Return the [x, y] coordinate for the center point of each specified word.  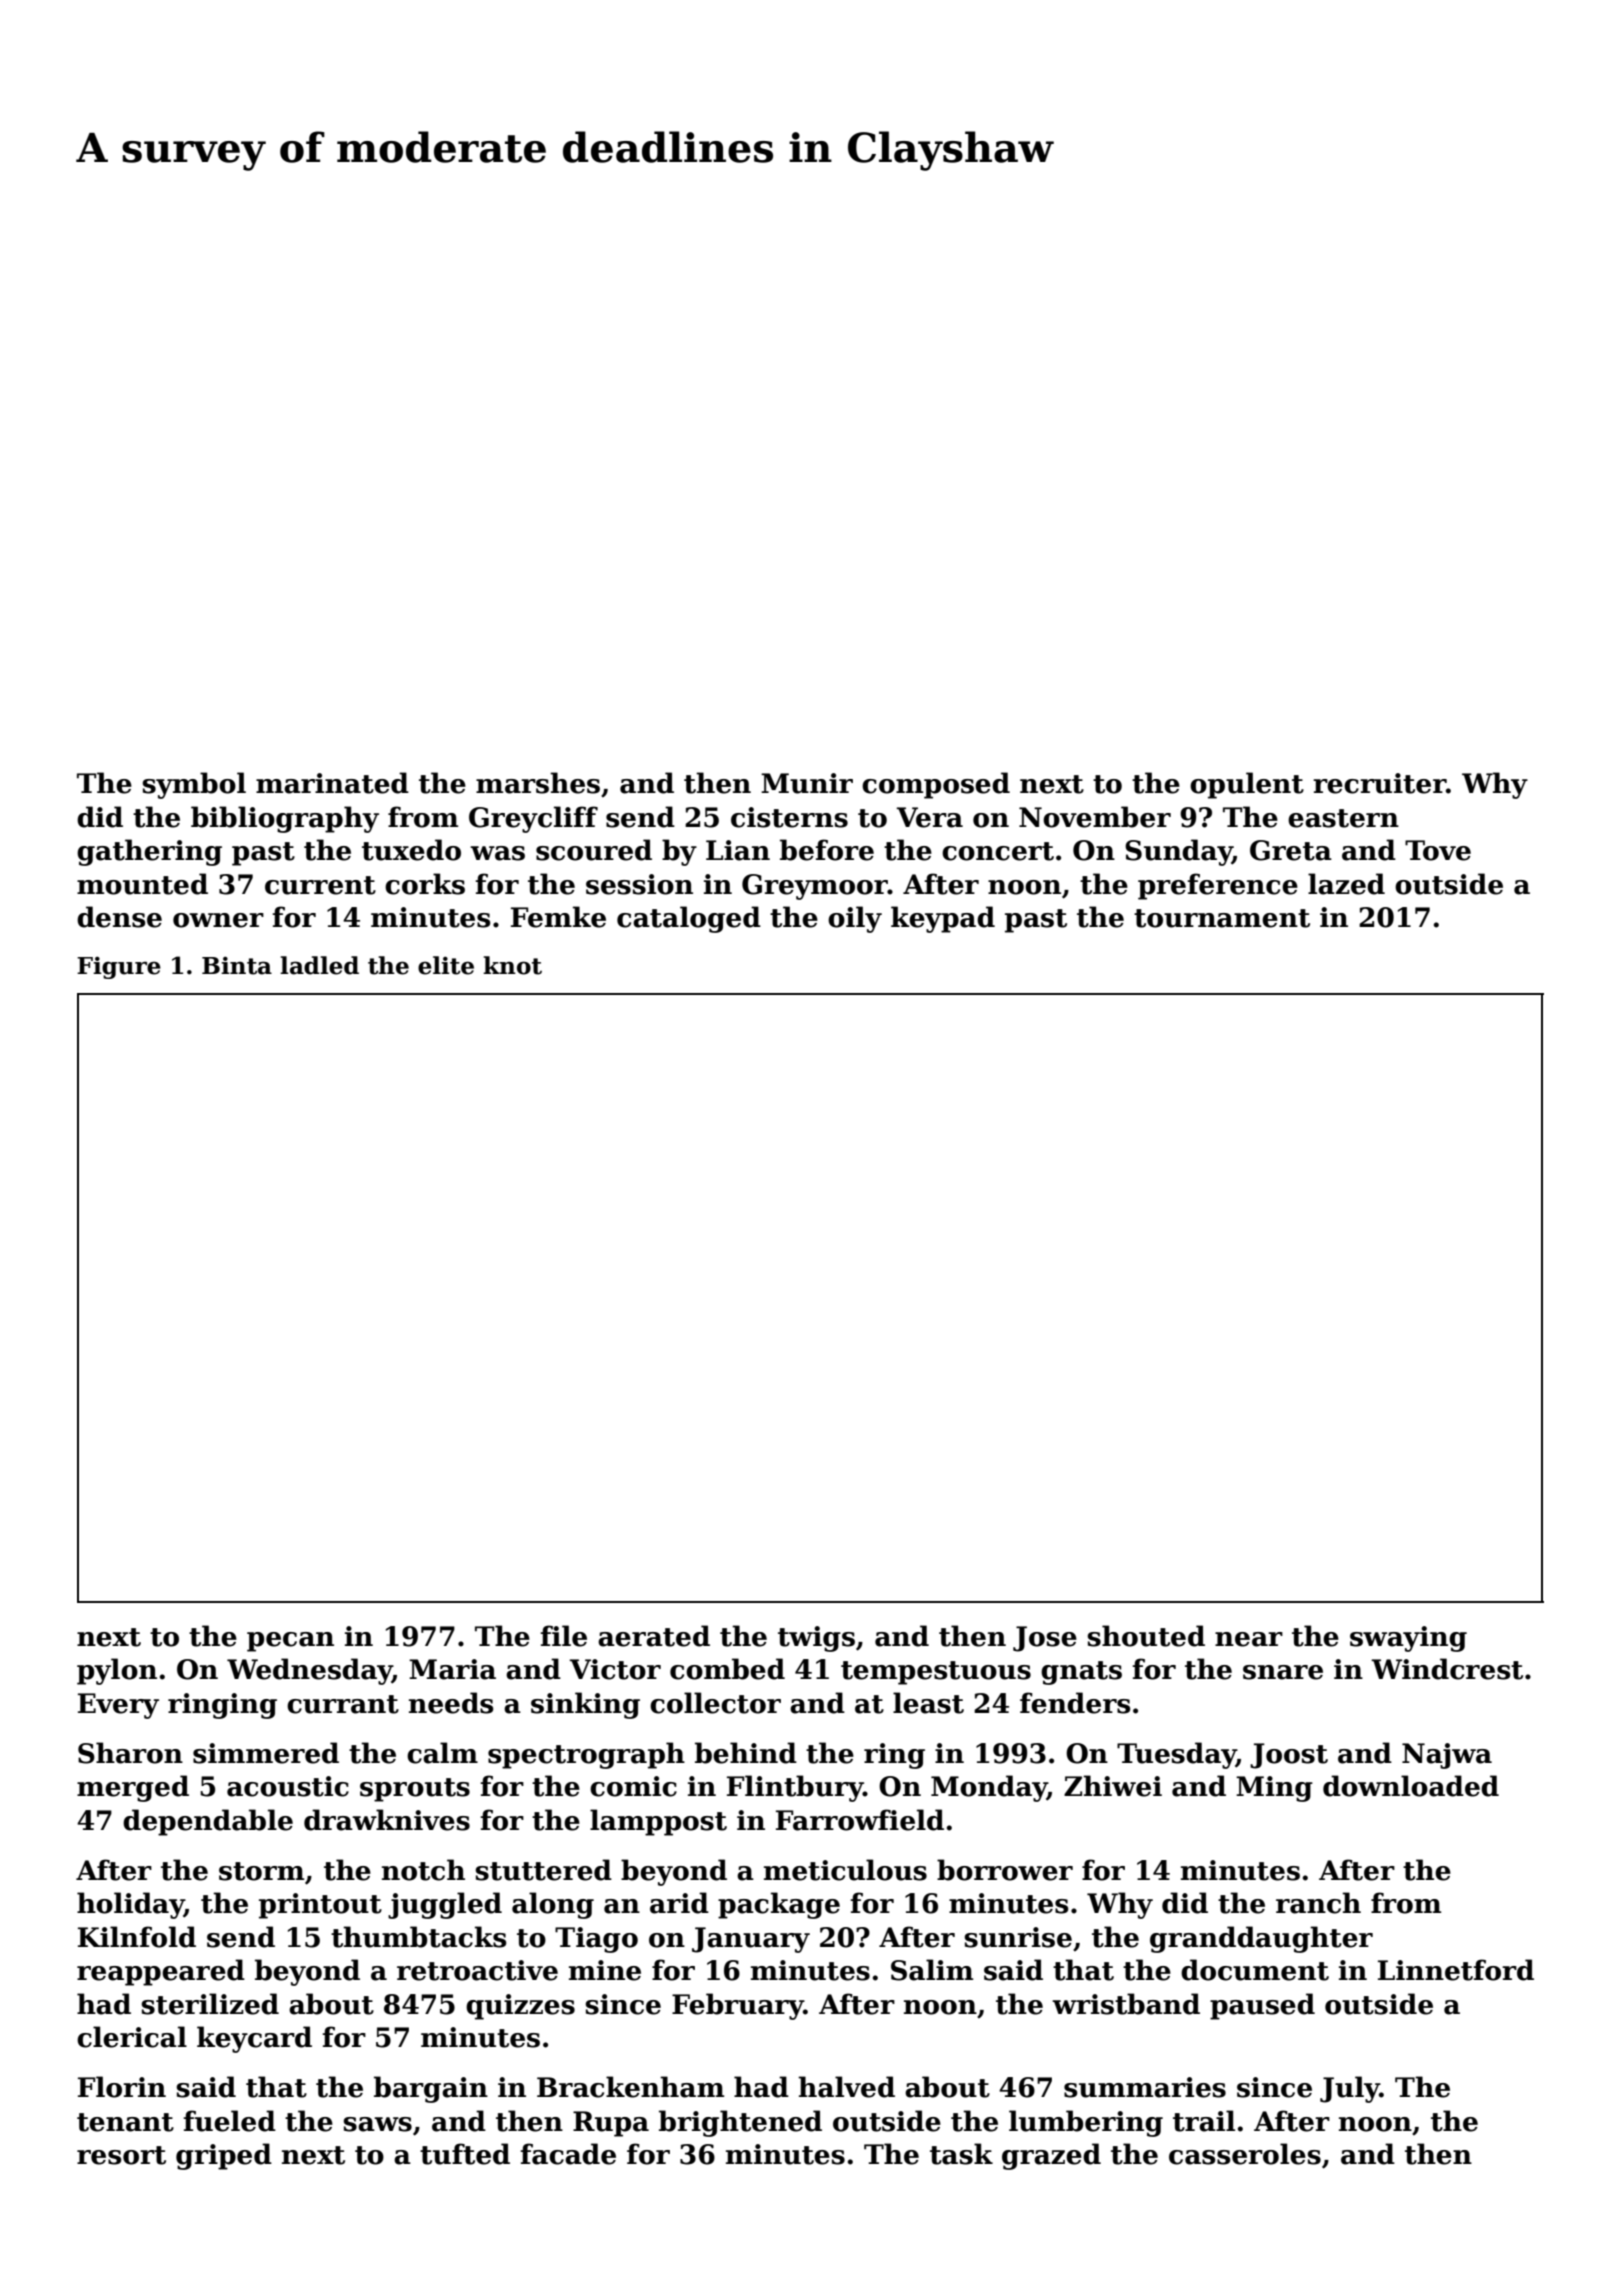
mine [605, 1970]
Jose [1045, 1639]
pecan [290, 1642]
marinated [332, 783]
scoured [594, 850]
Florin [122, 2087]
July [1350, 2089]
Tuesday [1176, 1755]
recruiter [1379, 783]
